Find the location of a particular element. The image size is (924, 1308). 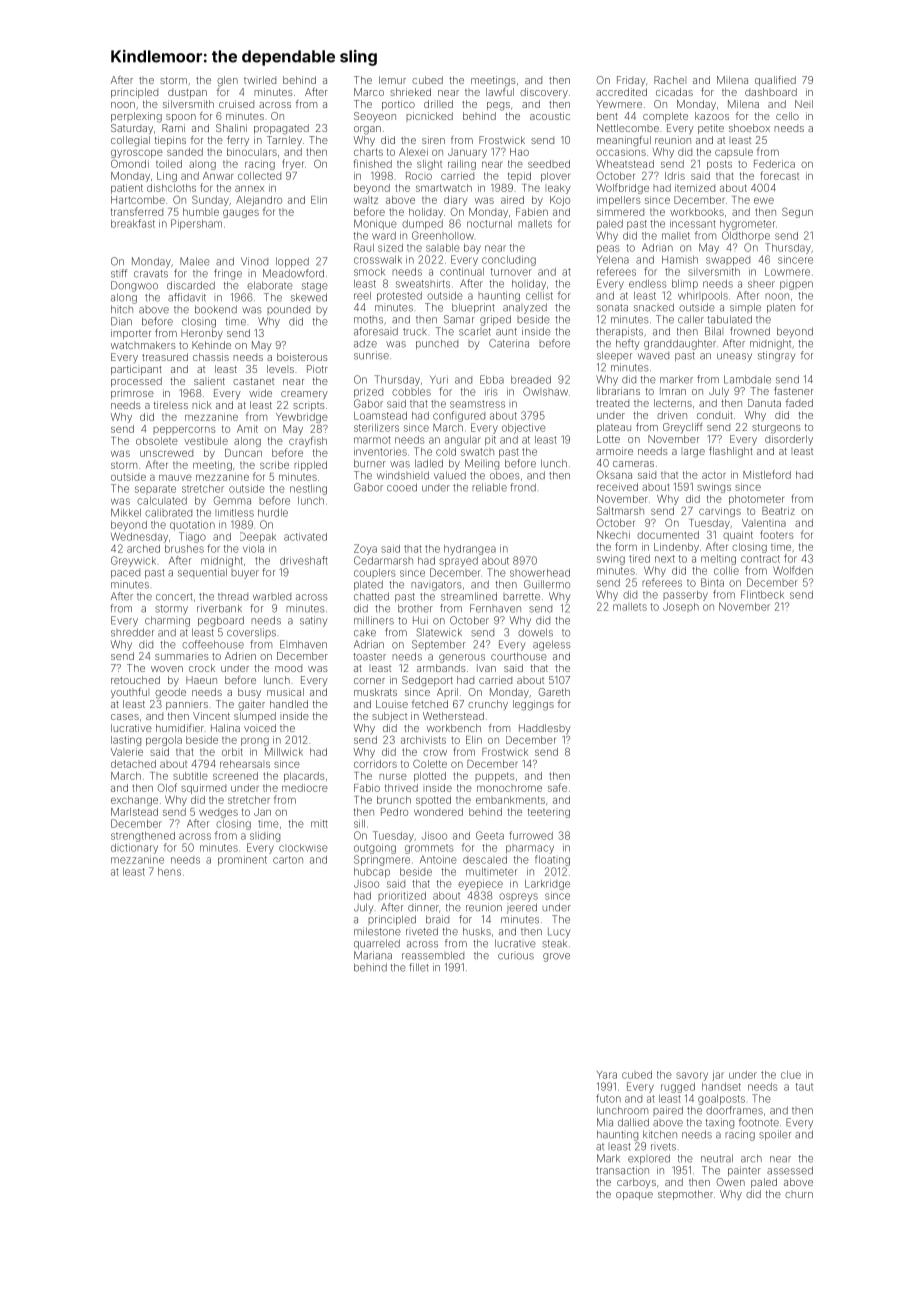

cameras is located at coordinates (633, 464).
